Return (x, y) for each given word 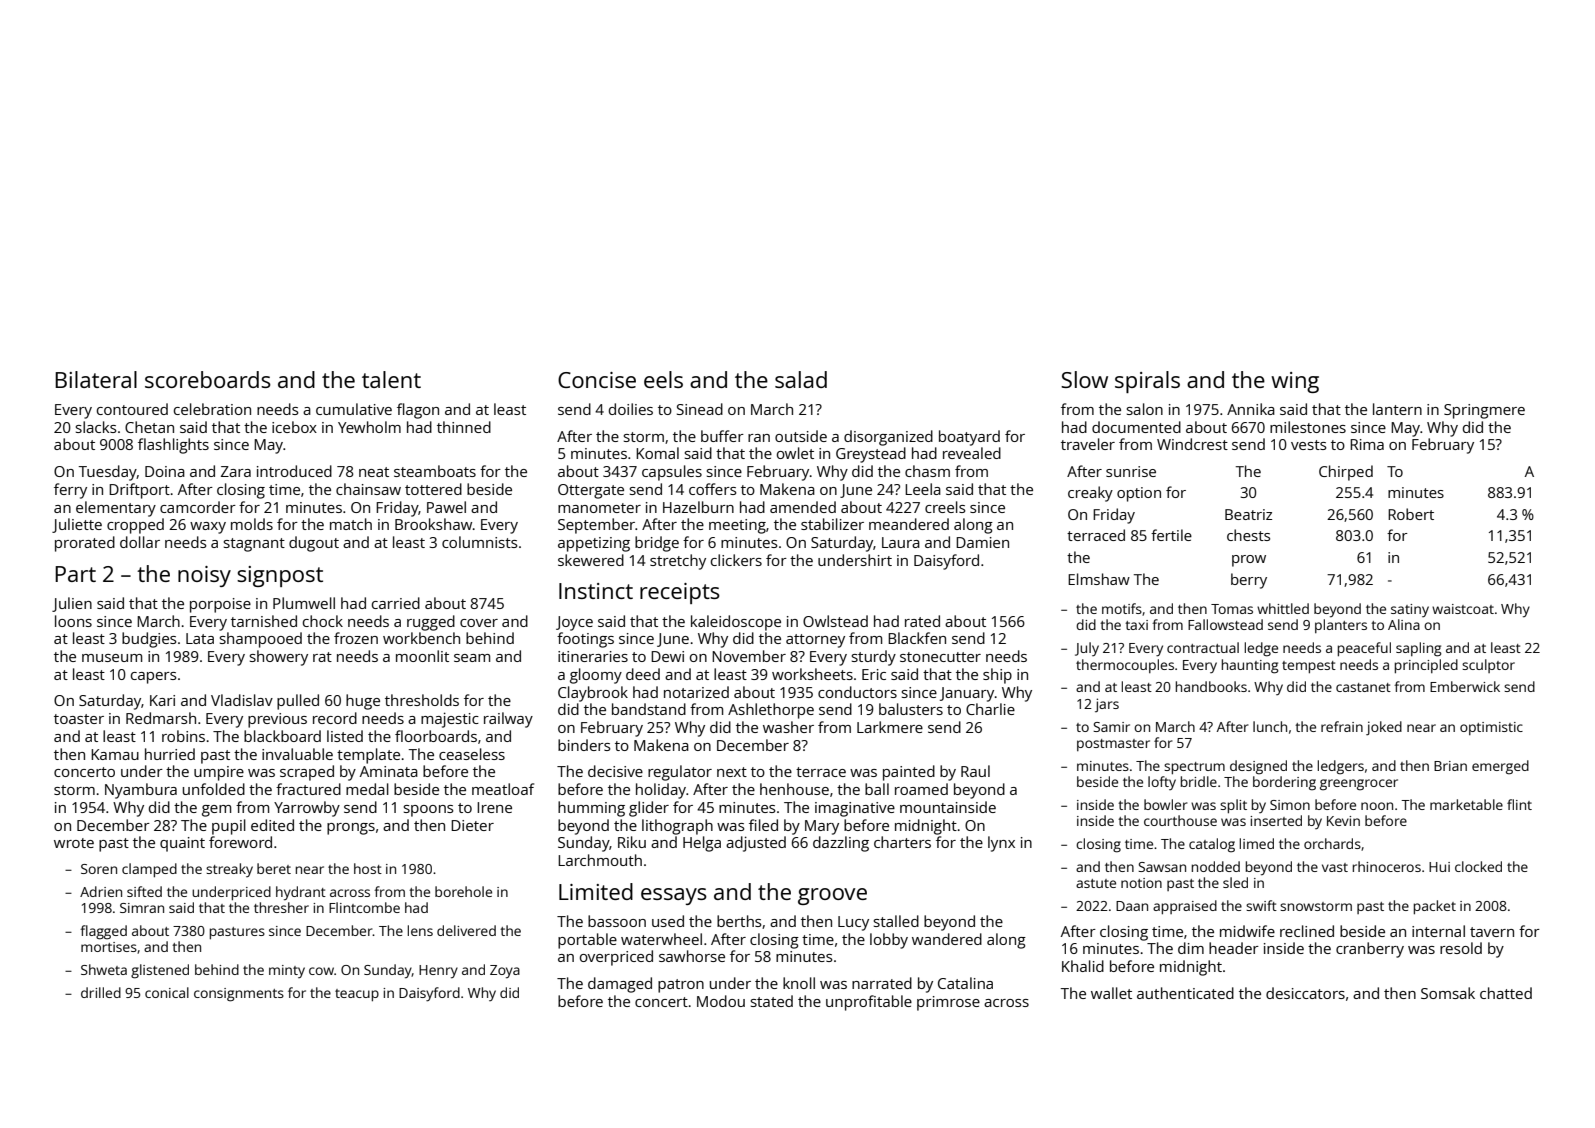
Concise (597, 380)
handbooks (1211, 686)
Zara (236, 471)
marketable (1466, 804)
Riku (632, 842)
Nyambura (141, 791)
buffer (722, 436)
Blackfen (917, 638)
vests (1309, 445)
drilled (101, 992)
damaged (620, 985)
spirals (1147, 382)
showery (279, 658)
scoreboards (208, 379)
